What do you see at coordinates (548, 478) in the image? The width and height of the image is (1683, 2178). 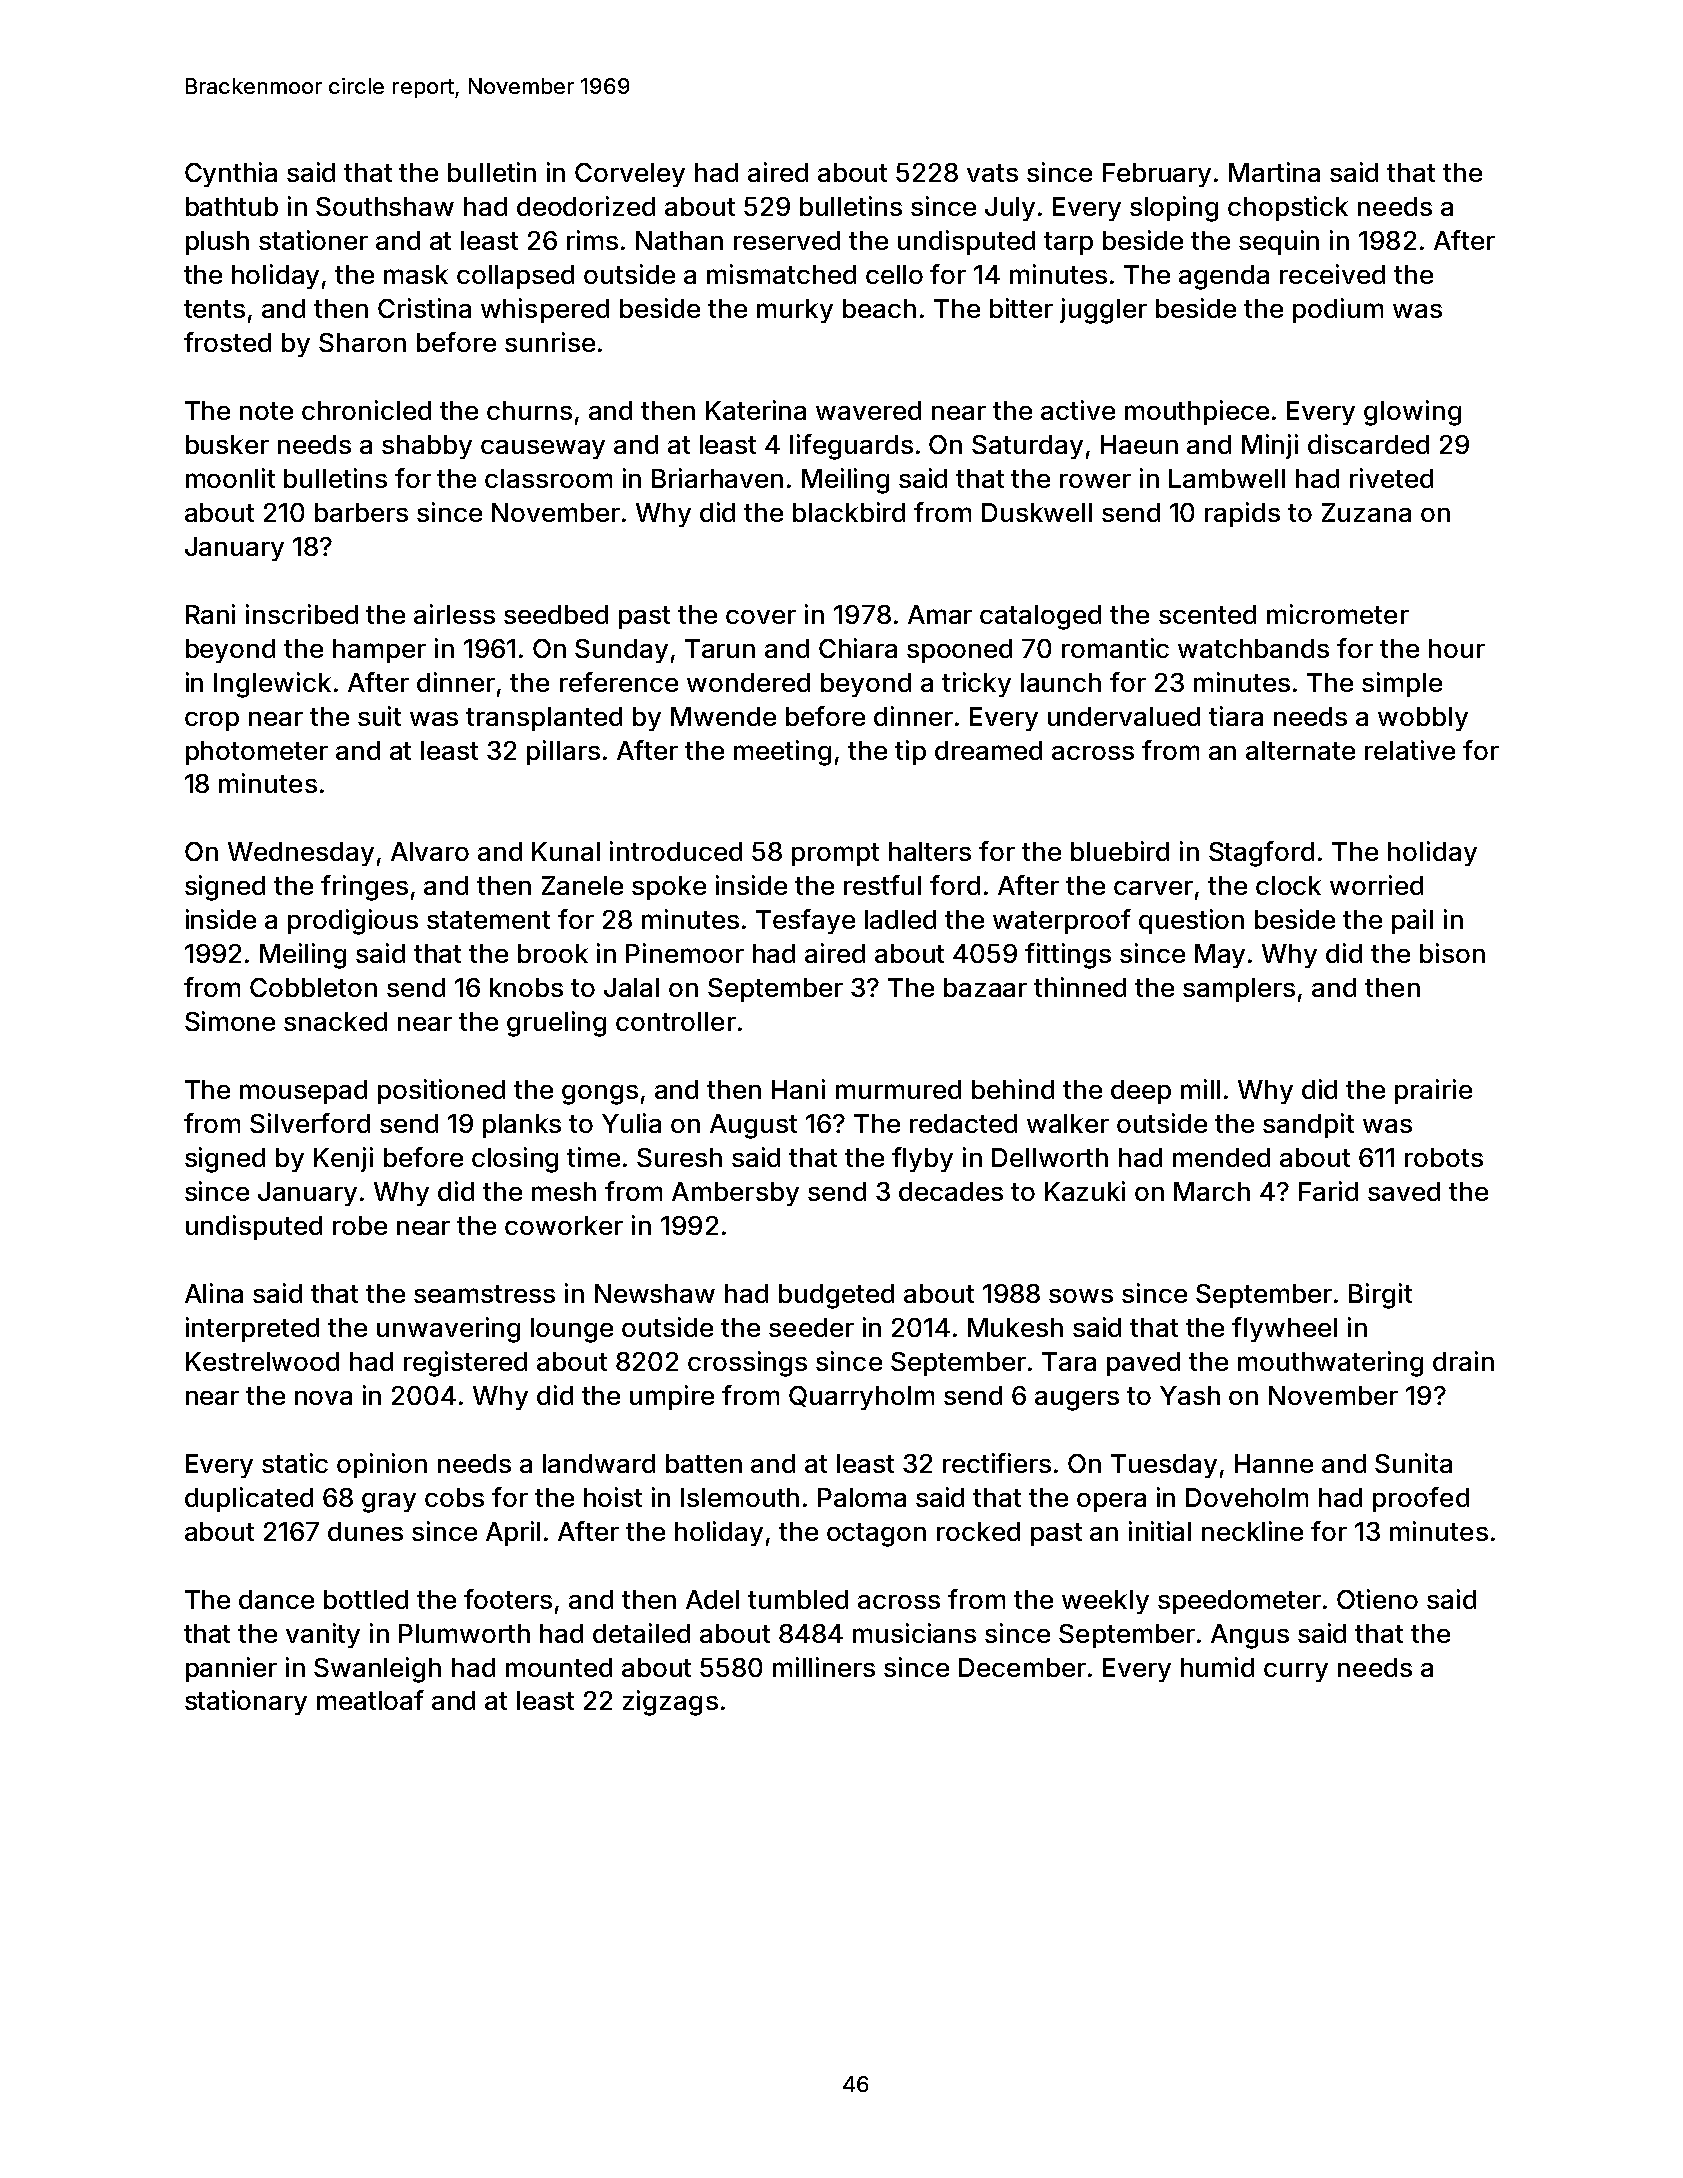 I see `classroom` at bounding box center [548, 478].
